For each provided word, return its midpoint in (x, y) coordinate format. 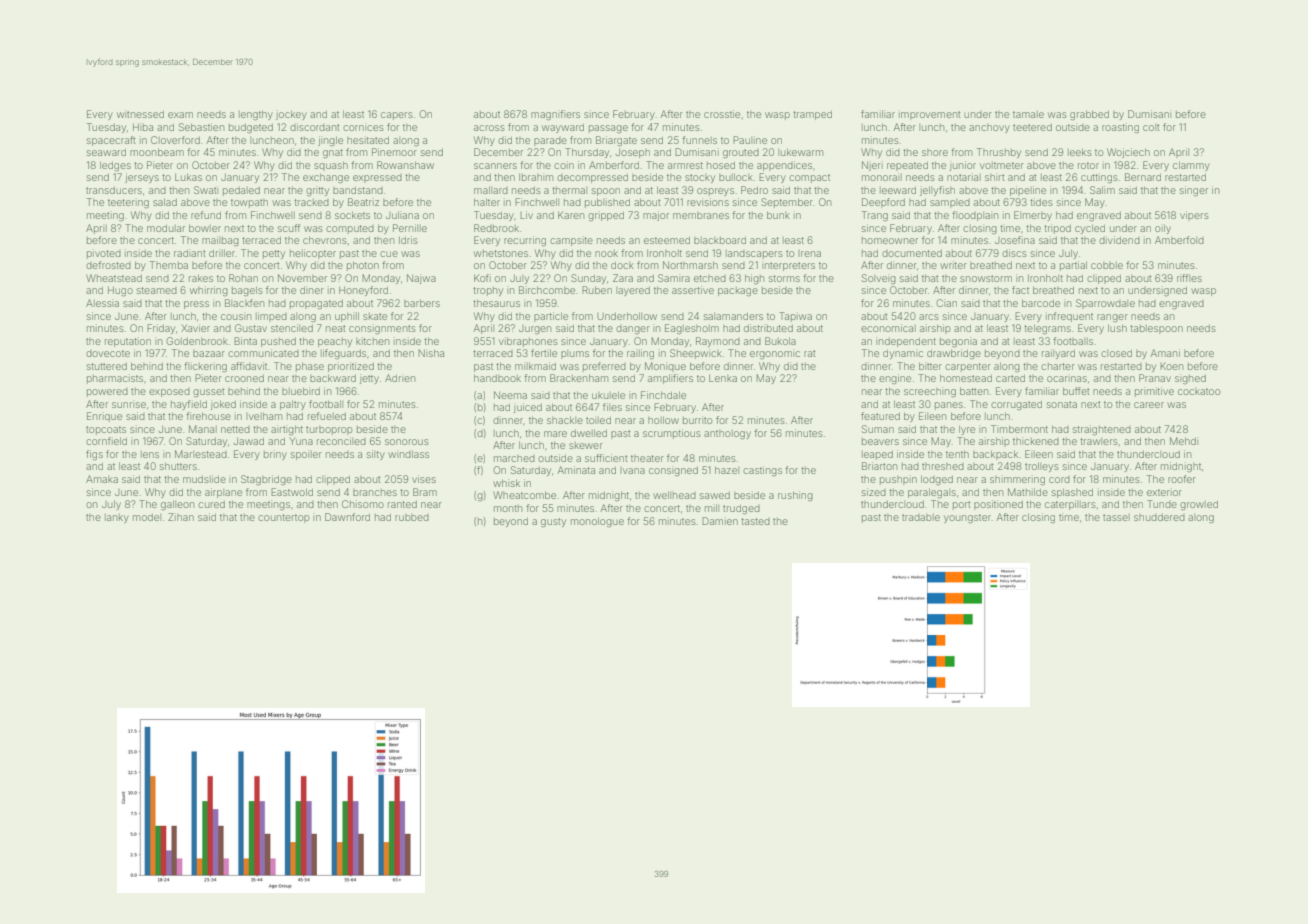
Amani (1165, 353)
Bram (425, 492)
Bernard (1143, 177)
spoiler (306, 455)
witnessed (140, 114)
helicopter (313, 254)
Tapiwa (795, 317)
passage (608, 129)
